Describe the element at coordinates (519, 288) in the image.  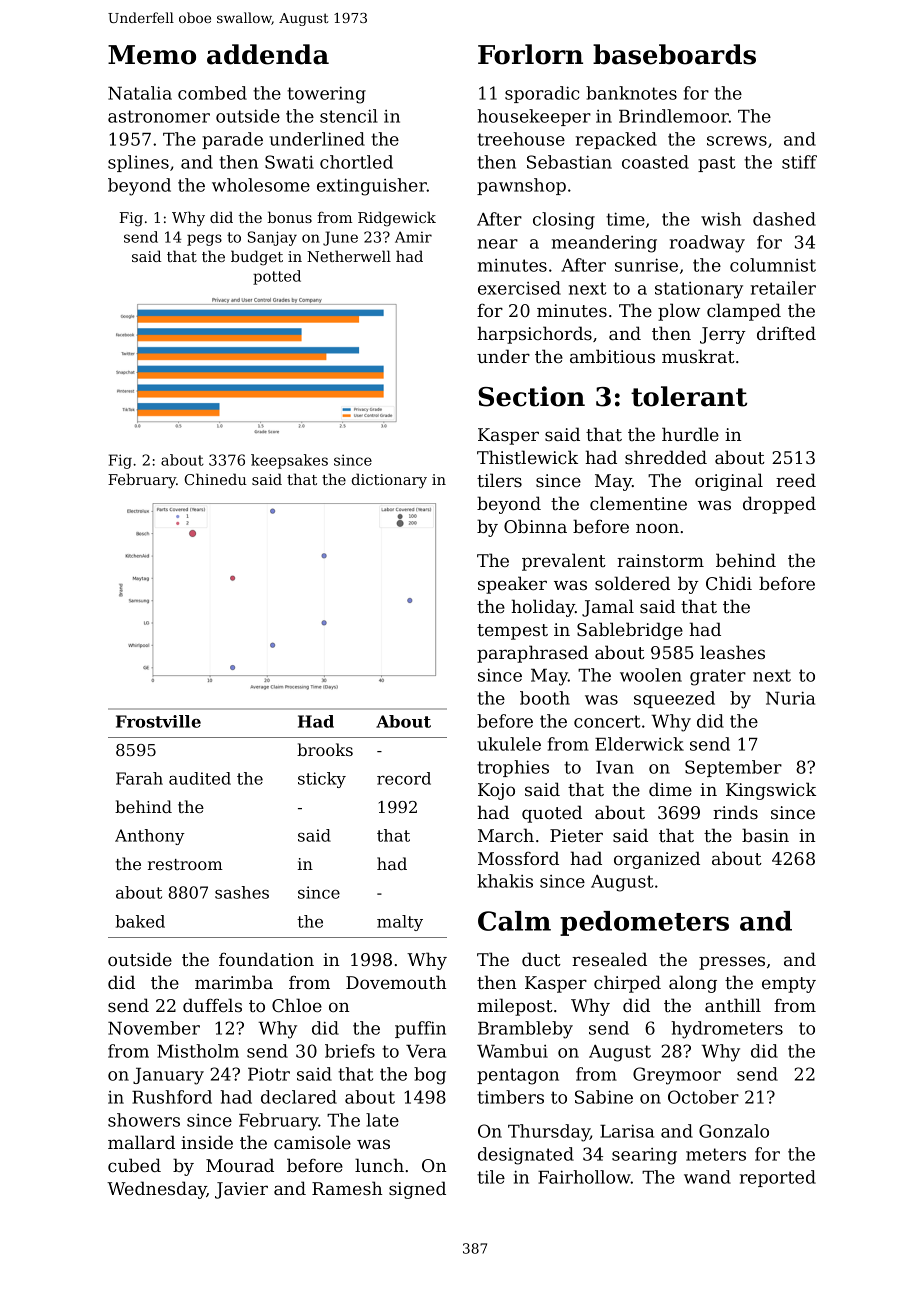
I see `exercised` at that location.
